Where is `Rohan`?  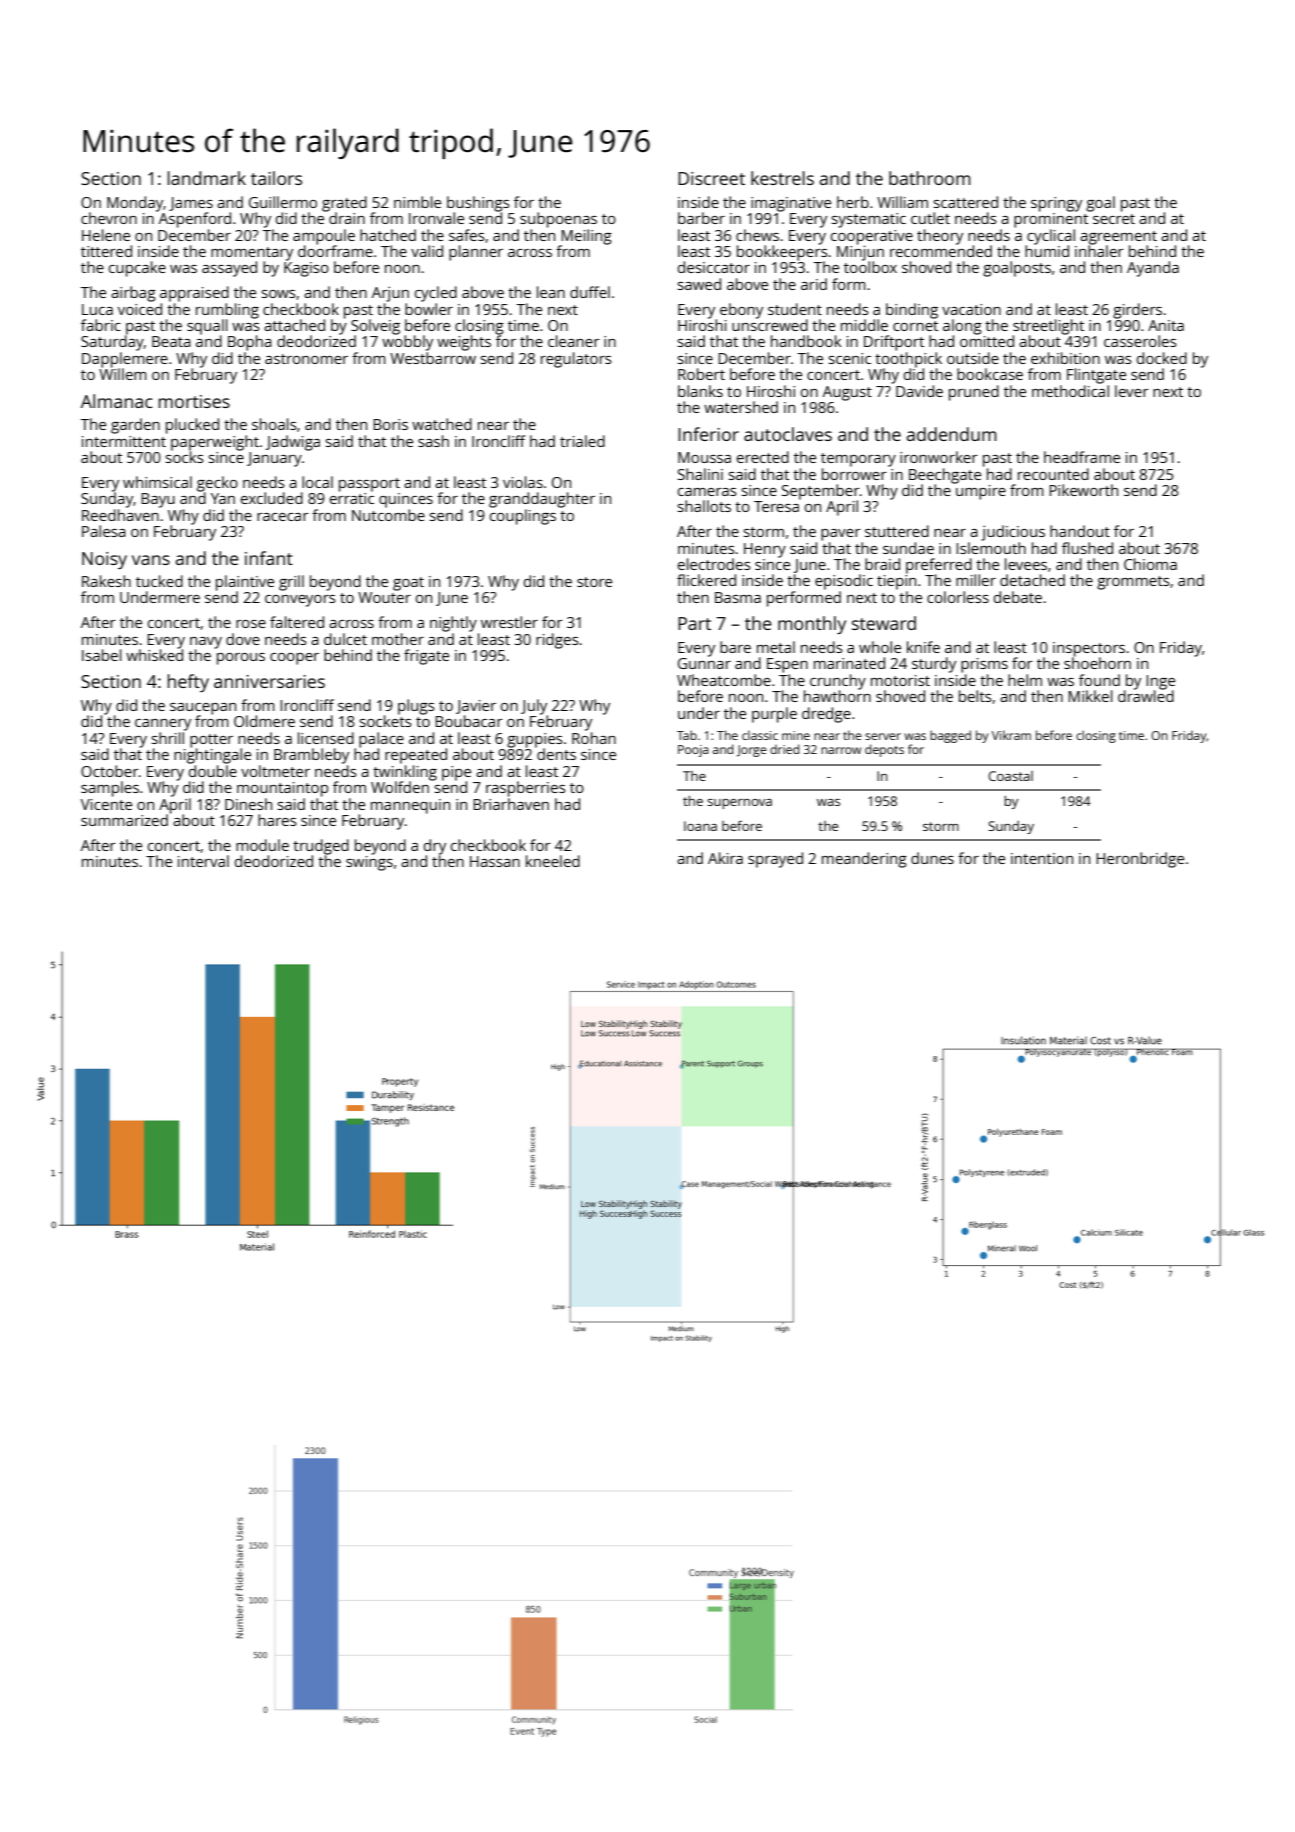
Rohan is located at coordinates (594, 738).
